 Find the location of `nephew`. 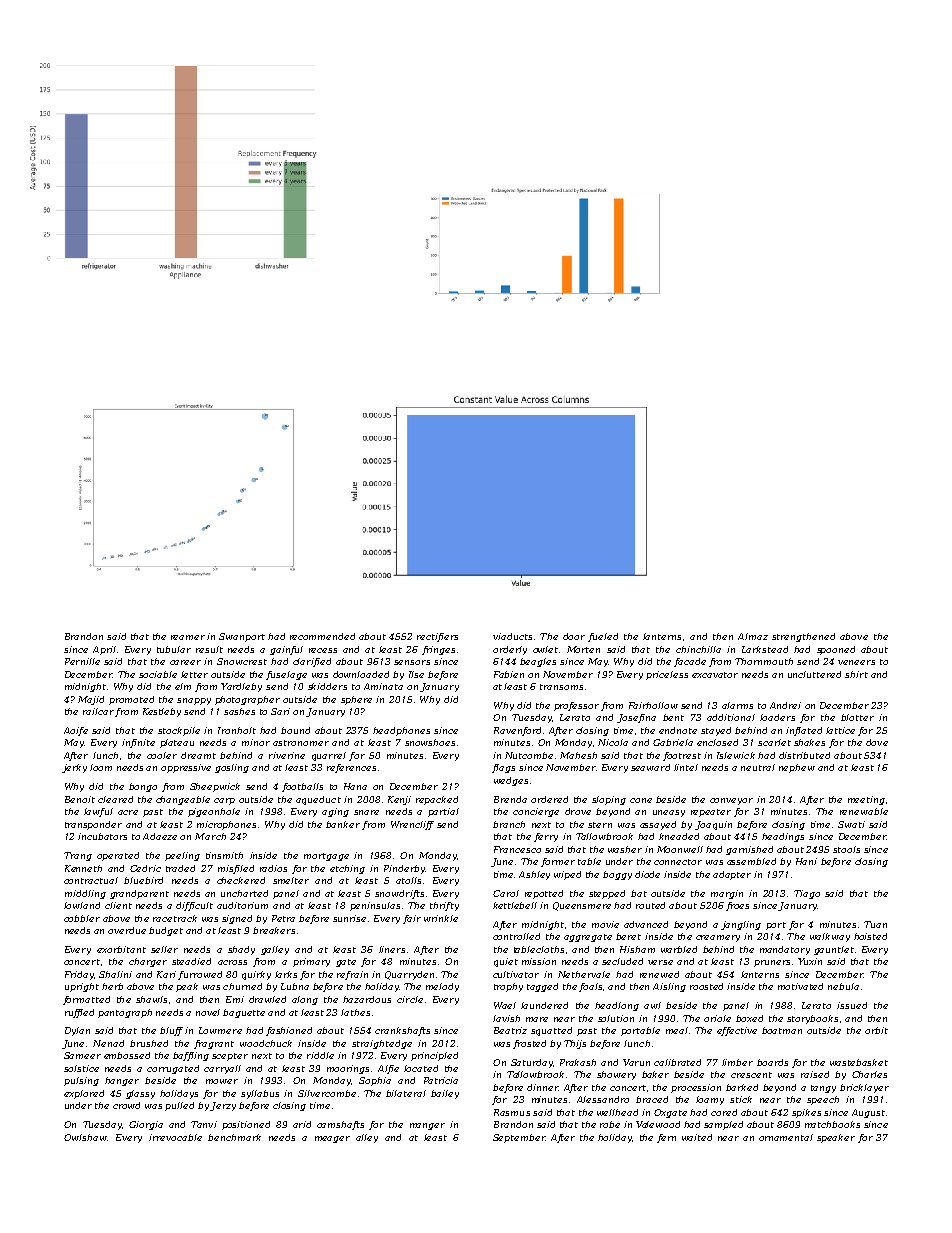

nephew is located at coordinates (797, 768).
